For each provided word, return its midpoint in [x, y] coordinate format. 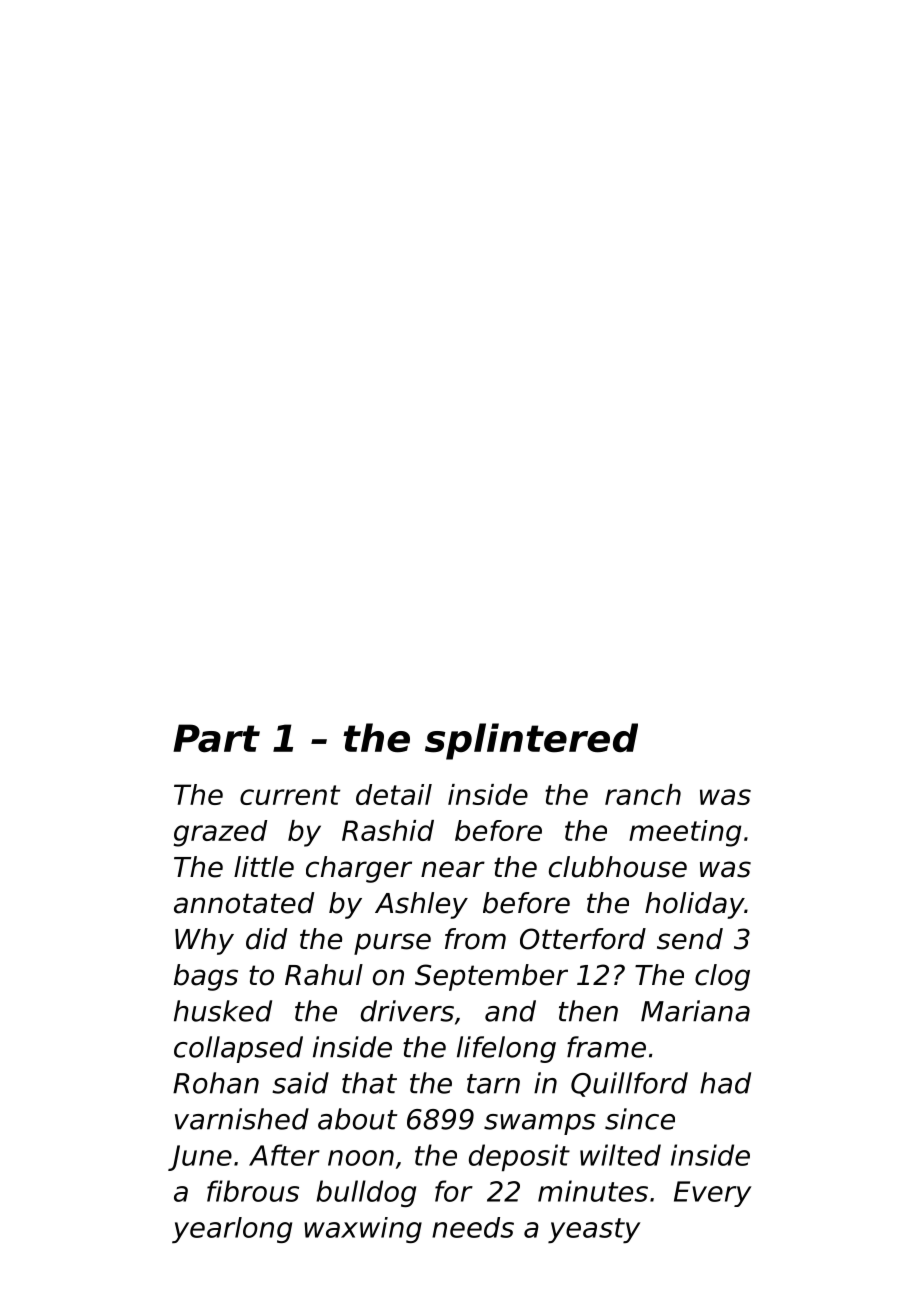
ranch [643, 794]
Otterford [583, 939]
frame [606, 1047]
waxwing [363, 1230]
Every [712, 1194]
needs [473, 1227]
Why [204, 941]
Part [216, 738]
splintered [531, 741]
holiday [695, 905]
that [369, 1083]
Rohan [216, 1083]
